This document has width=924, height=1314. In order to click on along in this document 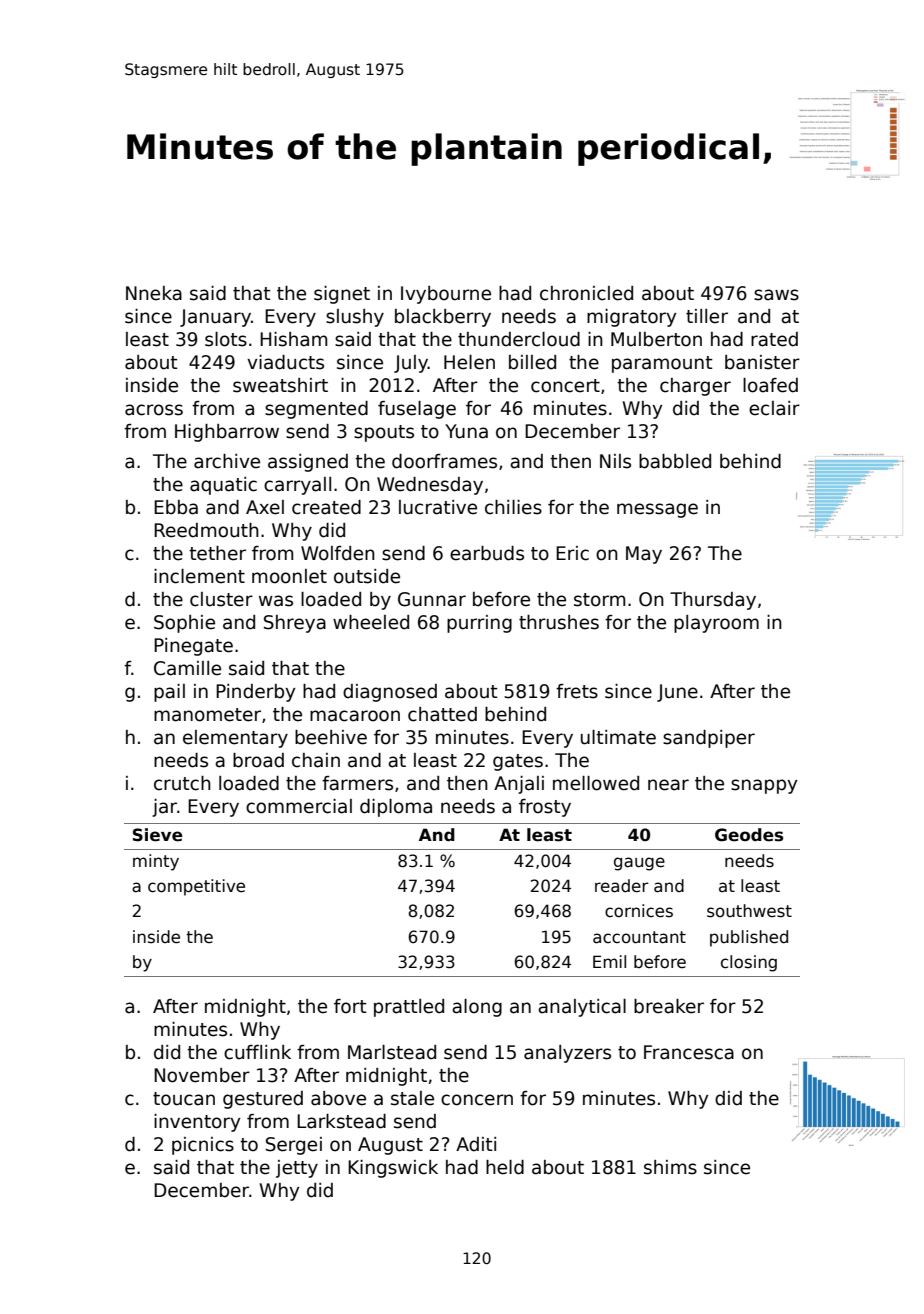, I will do `click(477, 1008)`.
